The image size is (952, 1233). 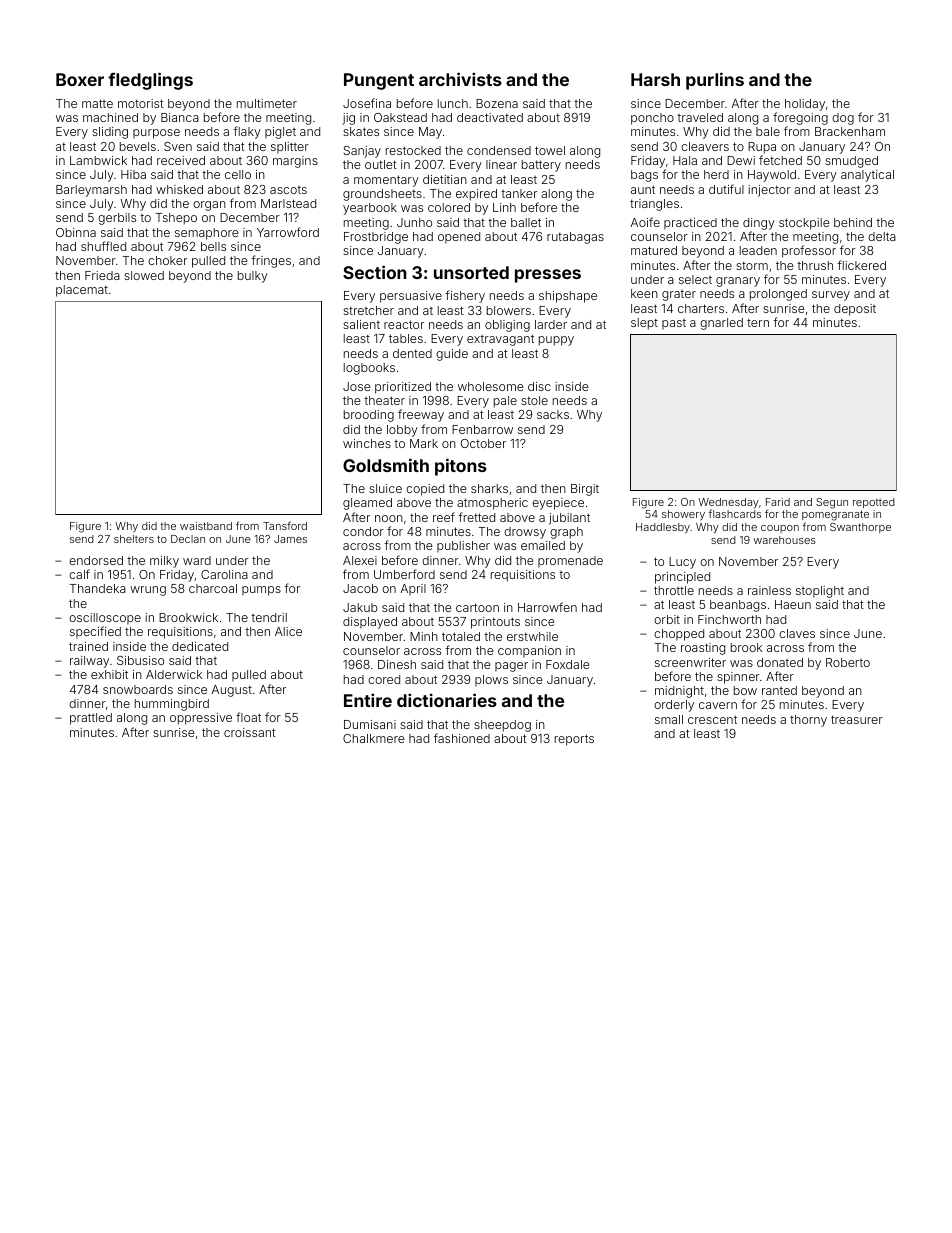 What do you see at coordinates (179, 189) in the screenshot?
I see `whisked` at bounding box center [179, 189].
